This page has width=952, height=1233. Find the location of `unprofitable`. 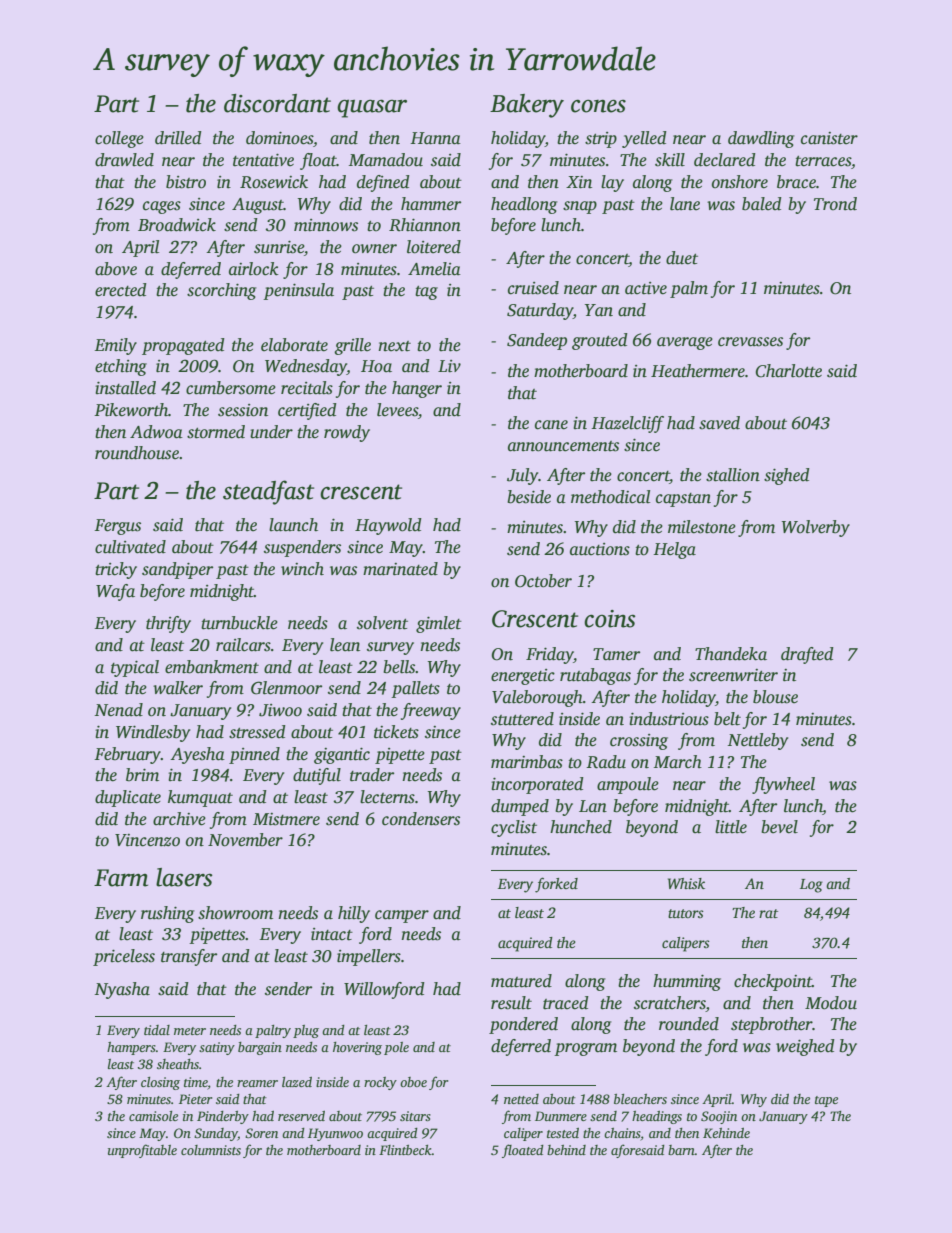

unprofitable is located at coordinates (142, 1151).
